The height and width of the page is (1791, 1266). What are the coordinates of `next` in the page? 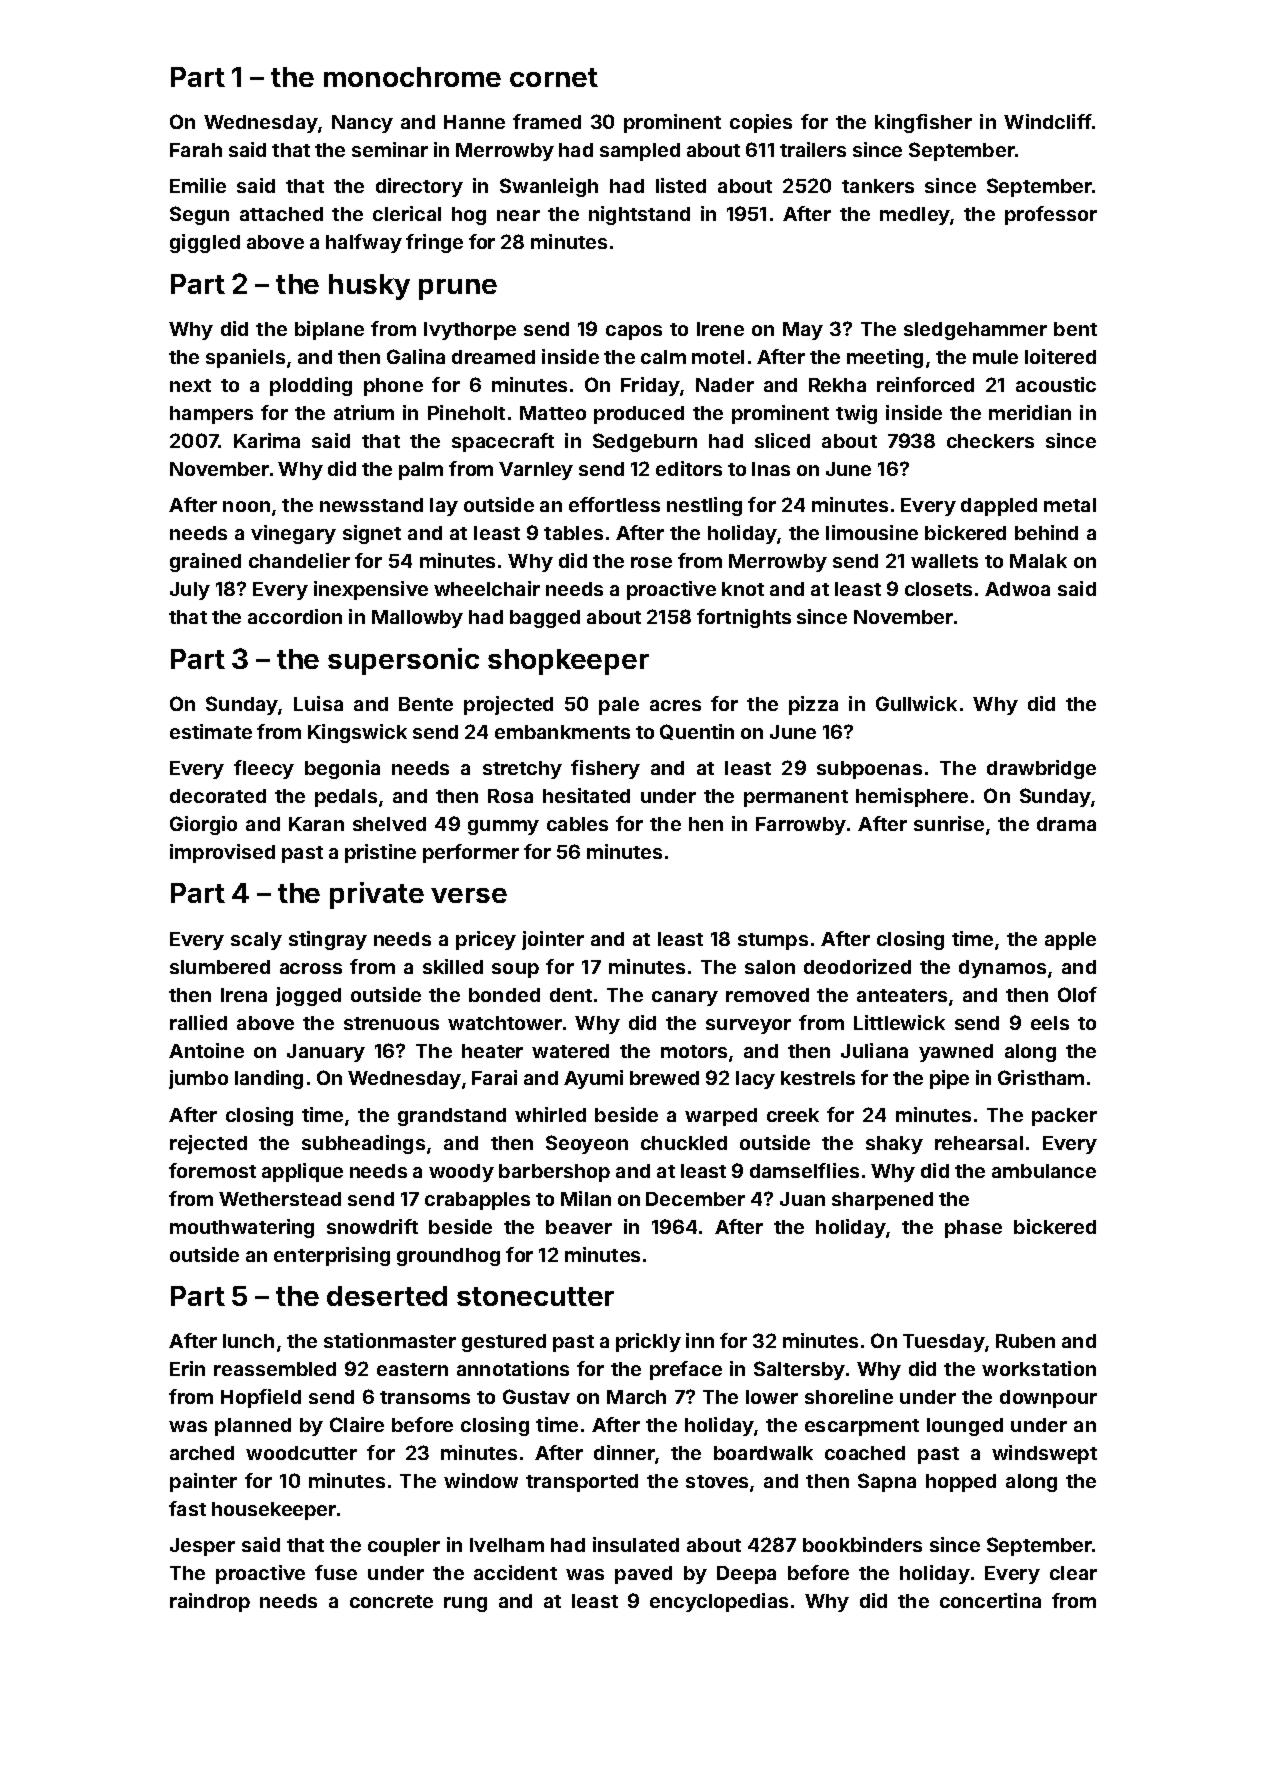 It's located at (190, 385).
